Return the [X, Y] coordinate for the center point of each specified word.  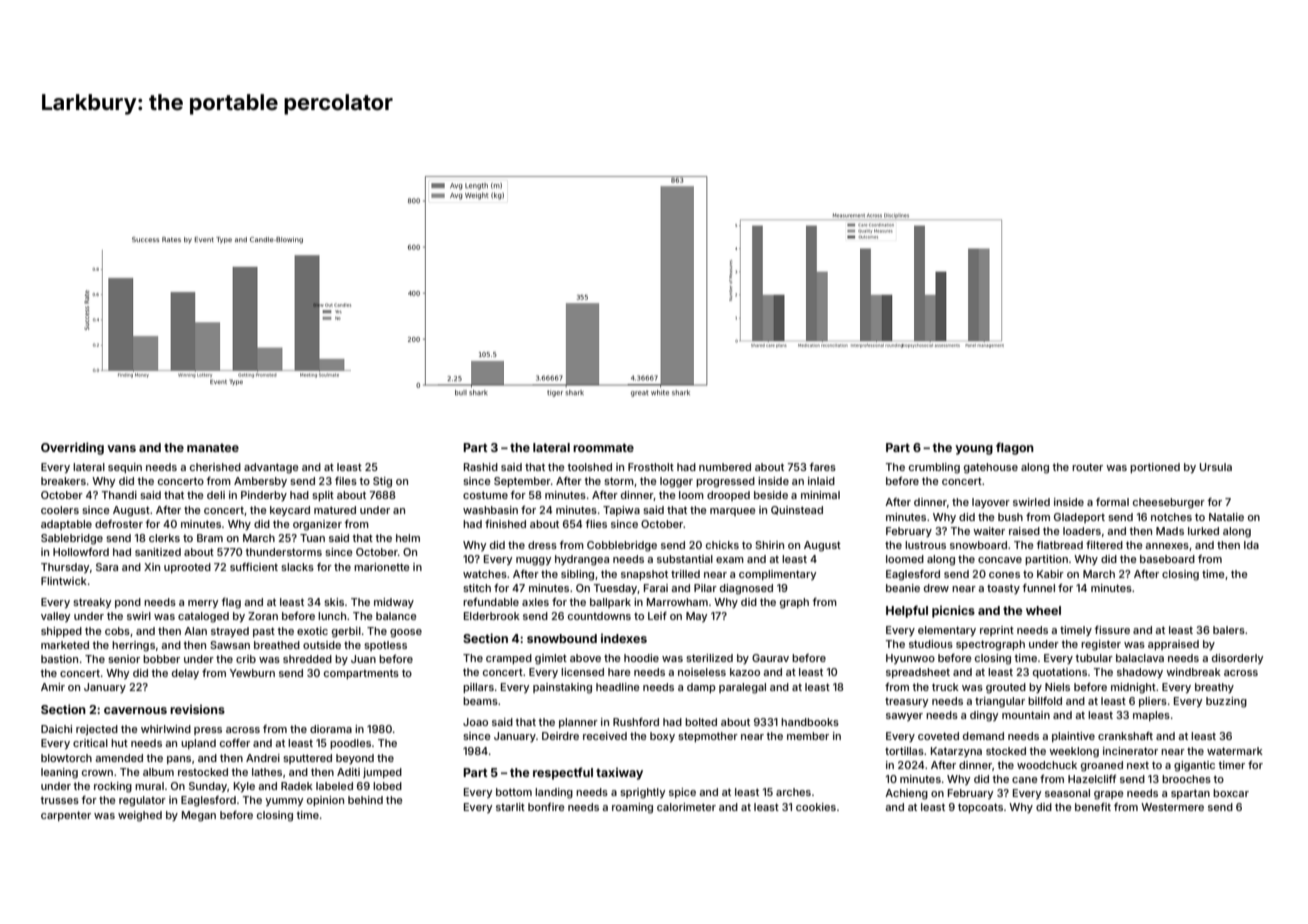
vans [121, 448]
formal [1112, 502]
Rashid [481, 467]
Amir [53, 687]
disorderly [1237, 659]
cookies [816, 807]
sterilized [709, 658]
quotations [1060, 673]
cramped [509, 659]
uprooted [187, 568]
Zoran [263, 616]
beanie [903, 588]
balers [1229, 630]
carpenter [66, 816]
